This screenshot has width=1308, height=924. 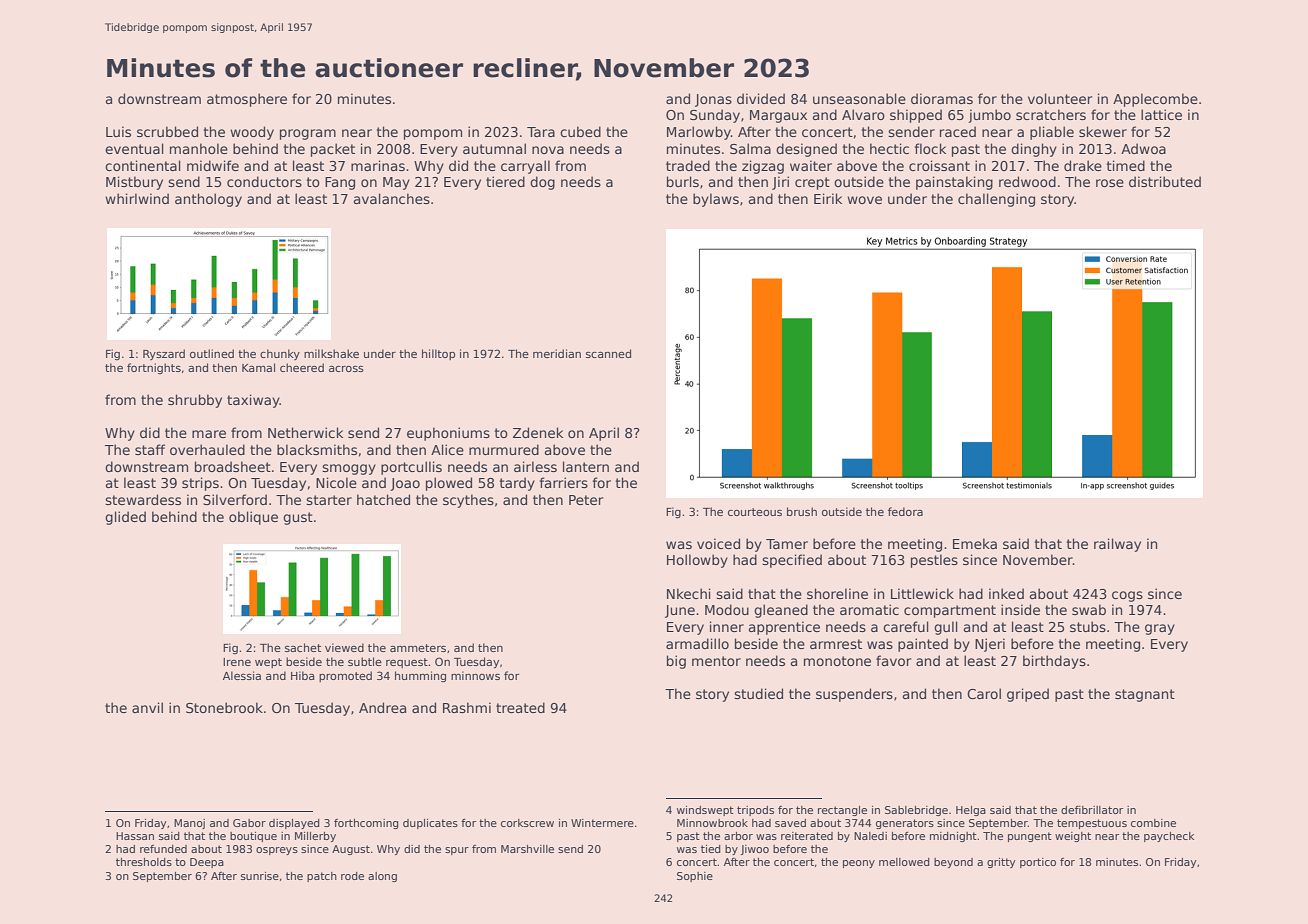 I want to click on Sophie, so click(x=695, y=877).
